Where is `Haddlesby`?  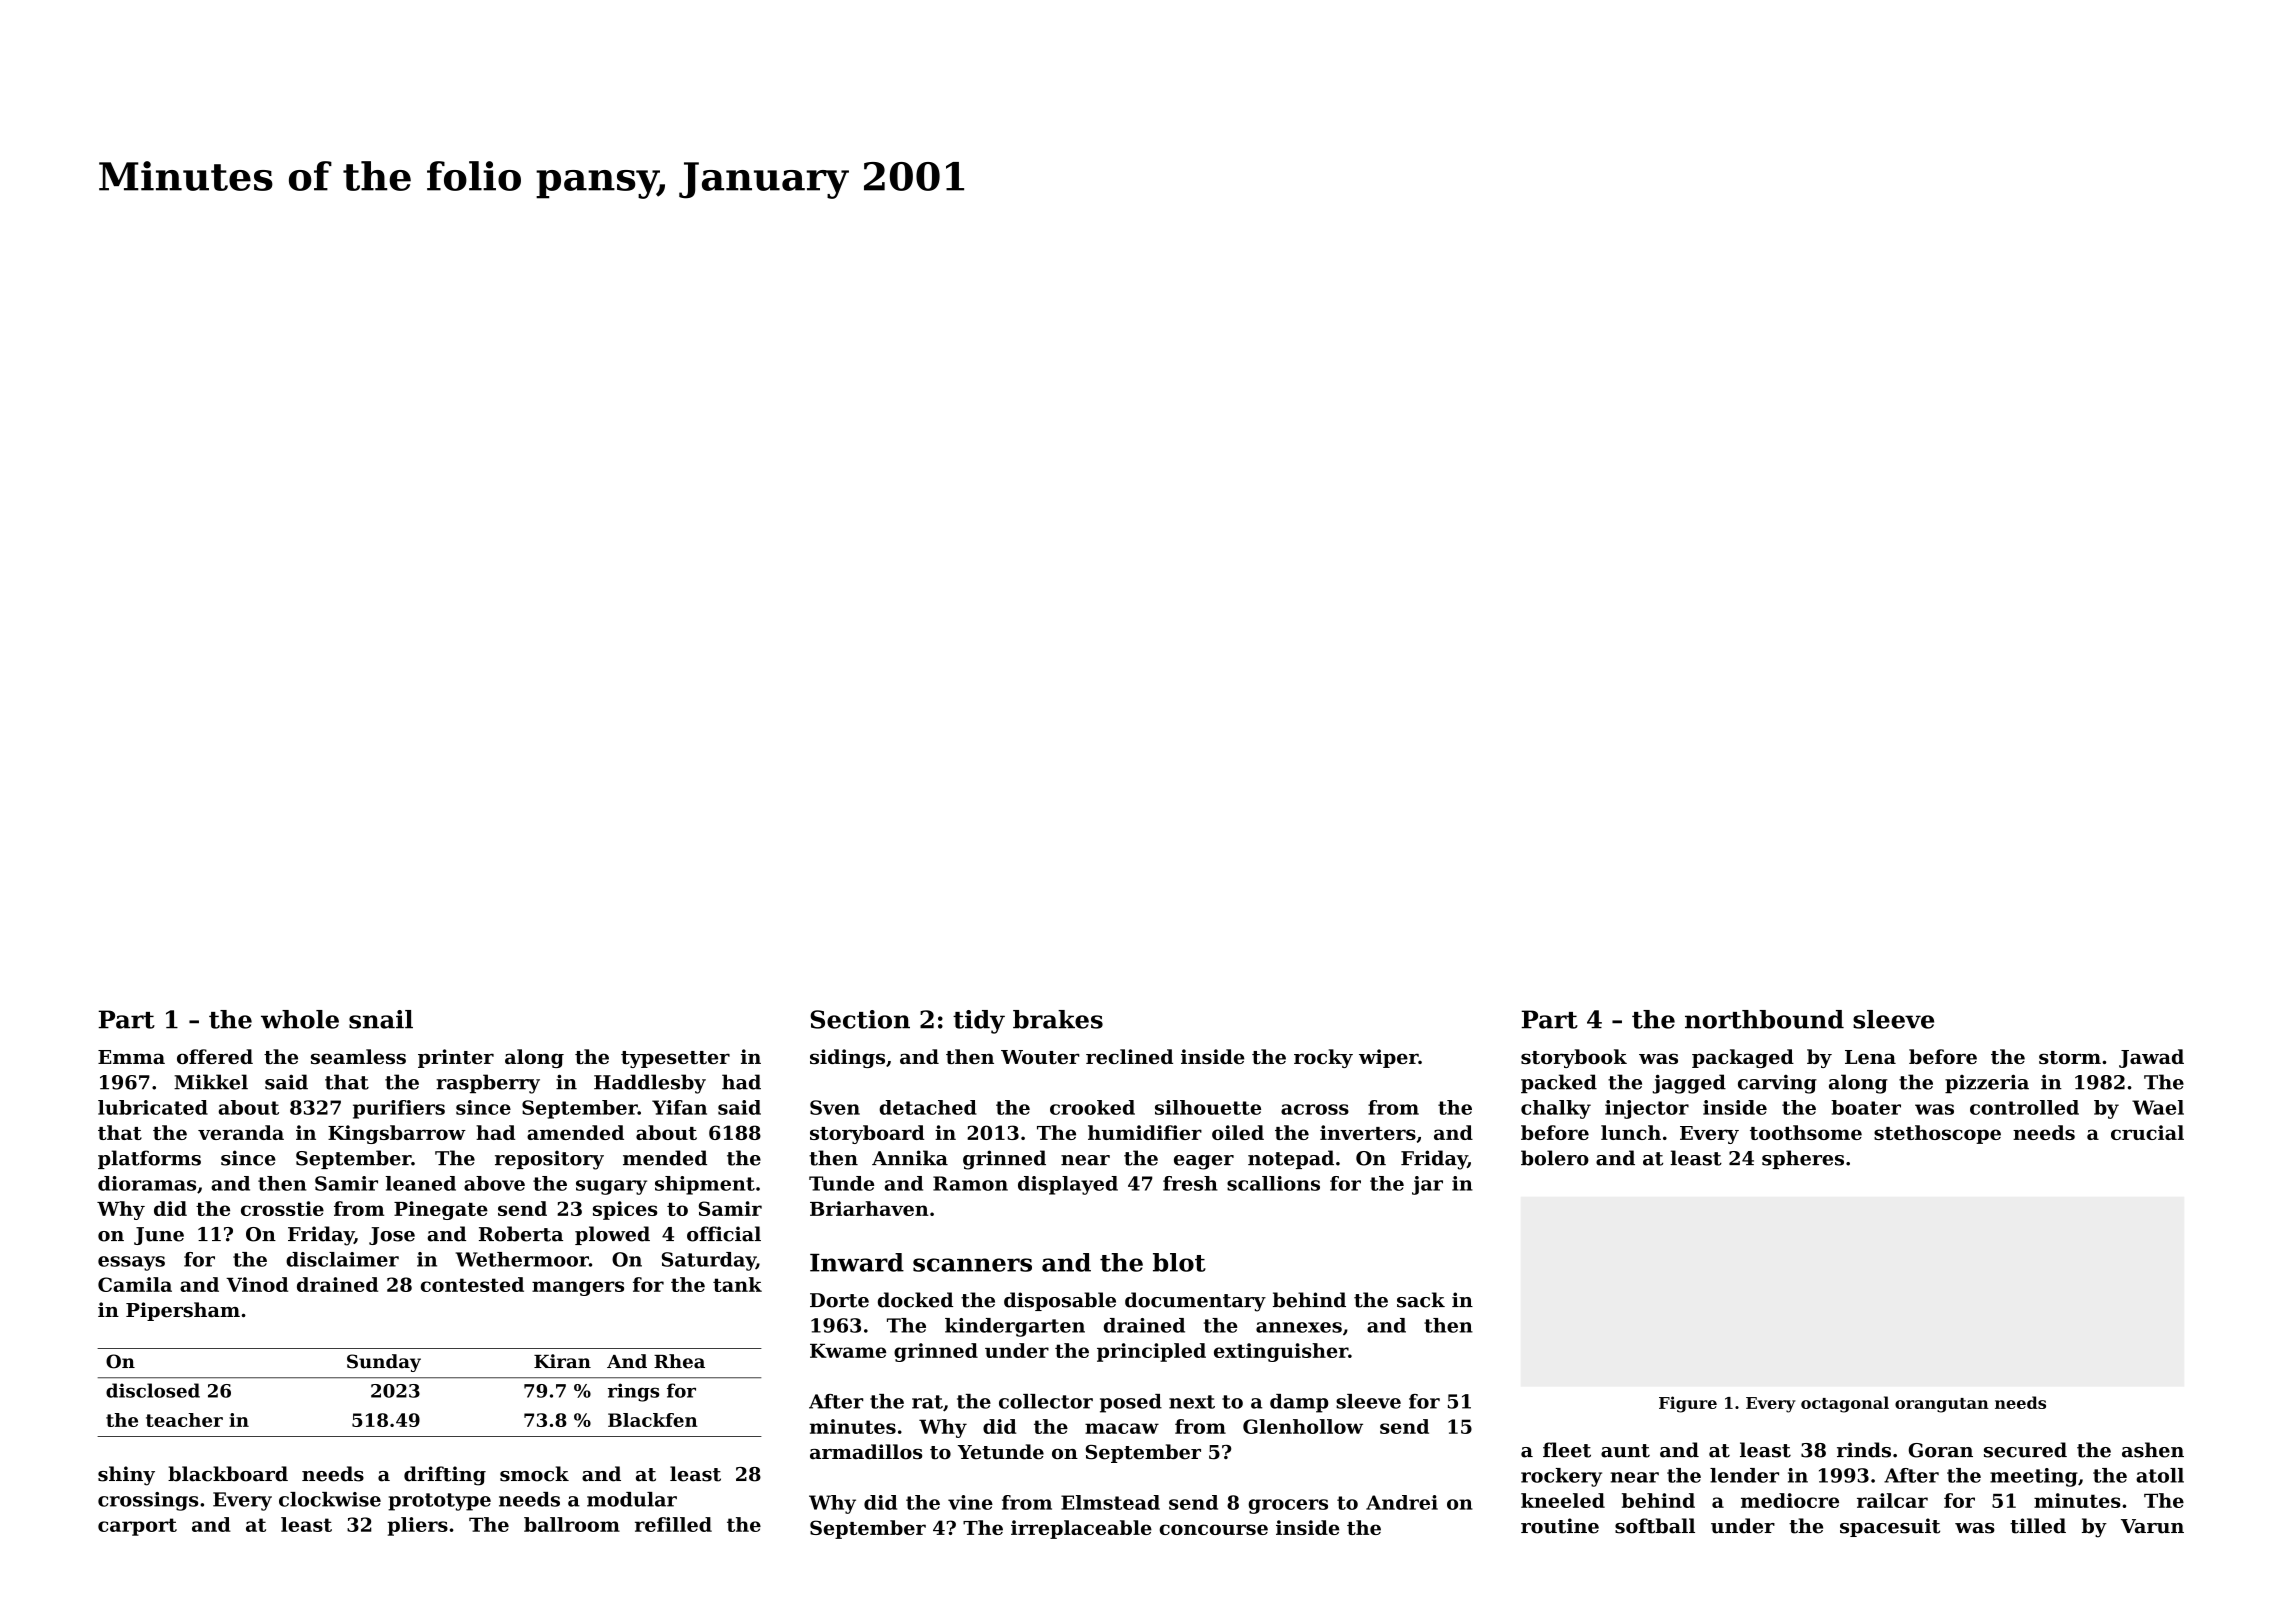 Haddlesby is located at coordinates (650, 1084).
